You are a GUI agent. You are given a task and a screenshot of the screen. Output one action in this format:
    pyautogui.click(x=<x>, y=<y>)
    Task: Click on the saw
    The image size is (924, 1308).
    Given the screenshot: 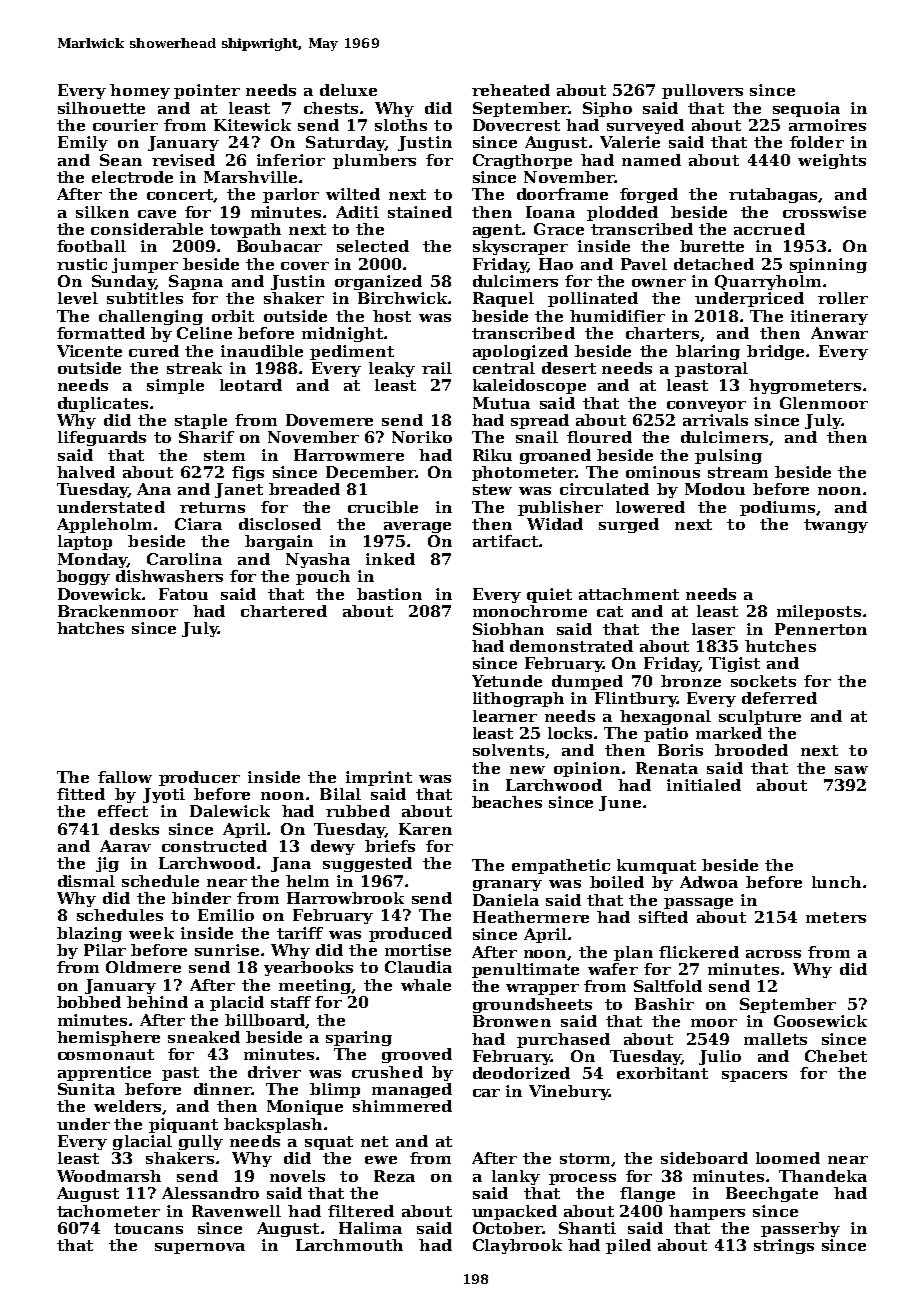 What is the action you would take?
    pyautogui.click(x=851, y=770)
